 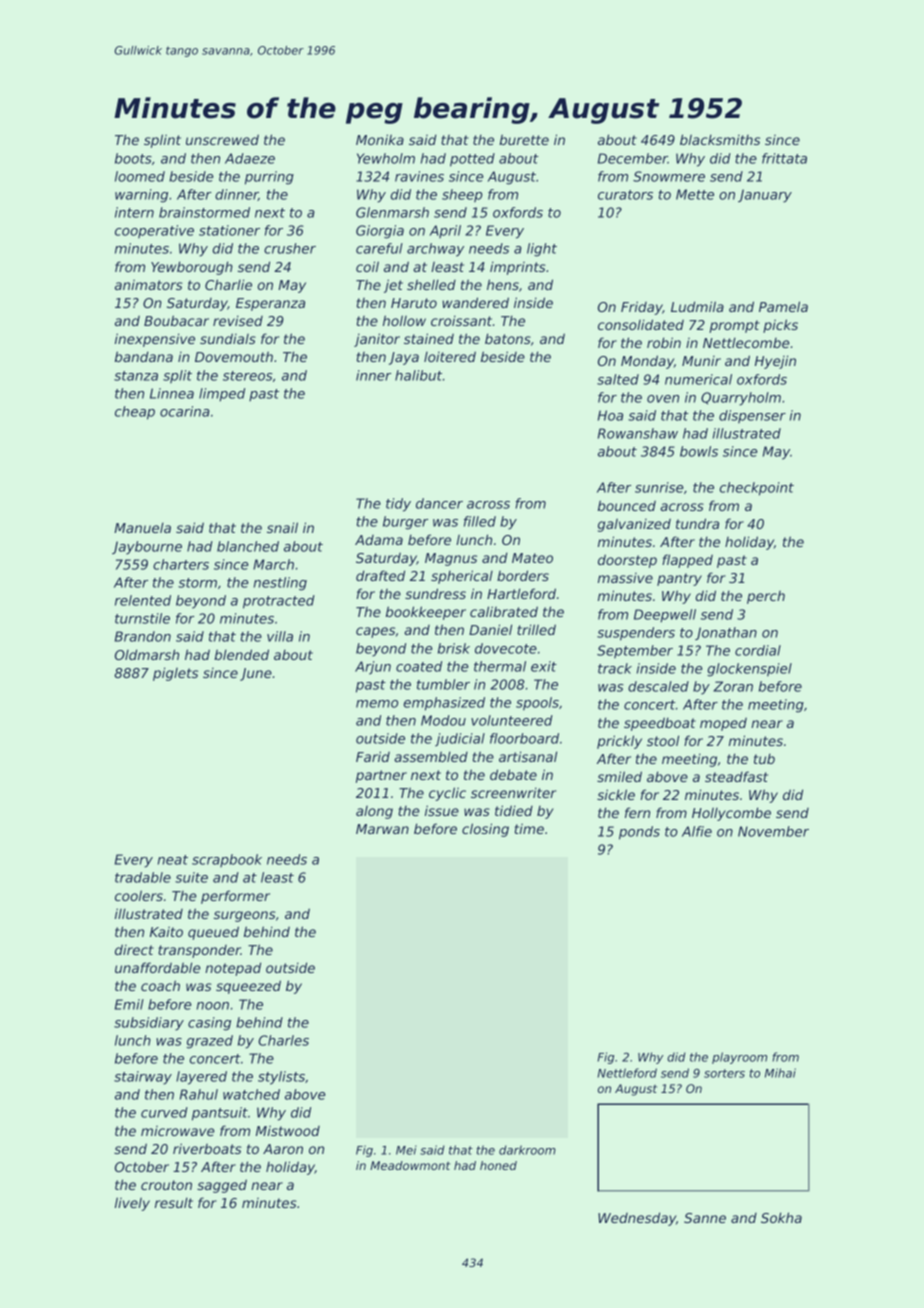 What do you see at coordinates (281, 1078) in the image?
I see `stylists` at bounding box center [281, 1078].
